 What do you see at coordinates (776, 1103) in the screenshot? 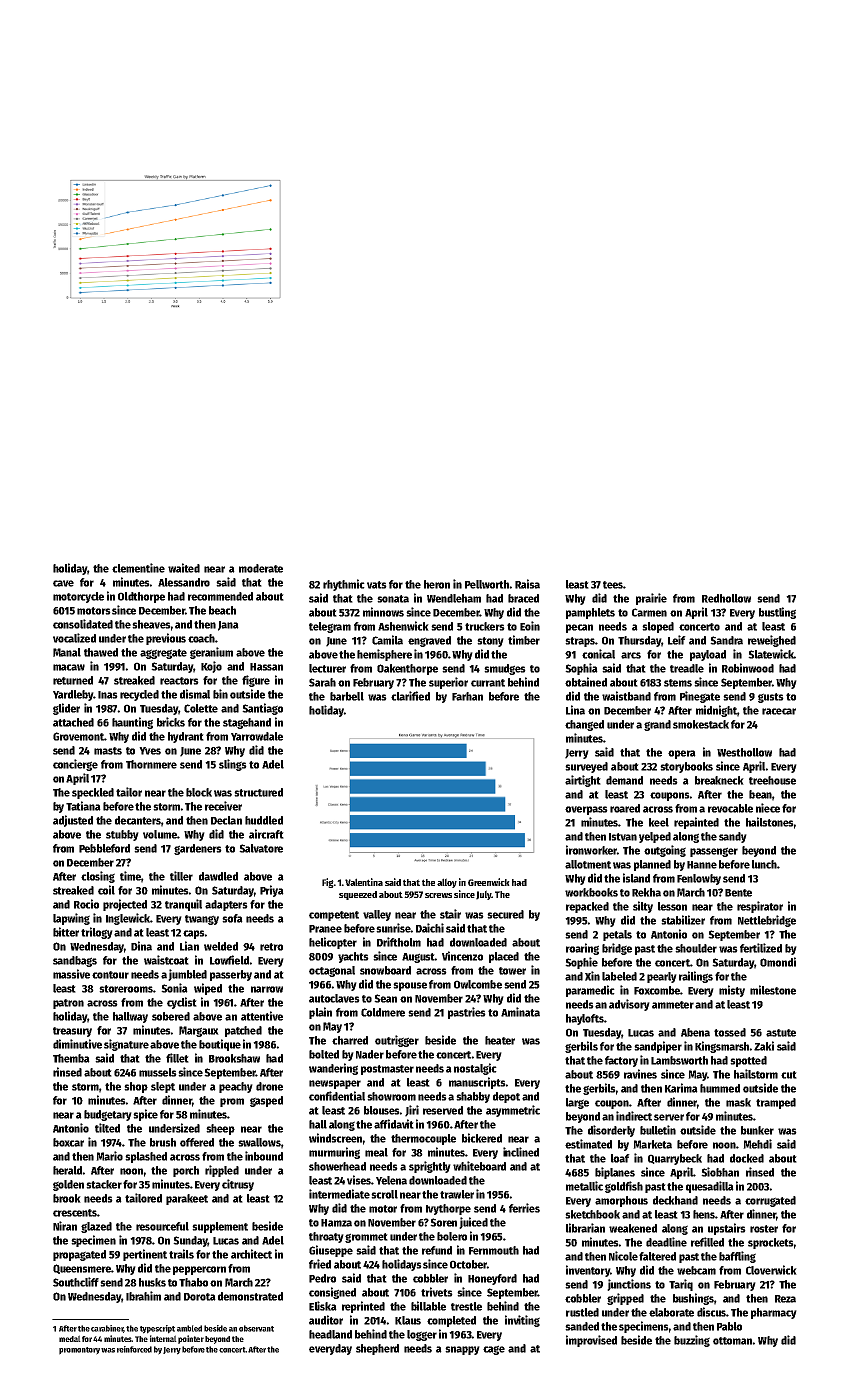
I see `tramped` at bounding box center [776, 1103].
